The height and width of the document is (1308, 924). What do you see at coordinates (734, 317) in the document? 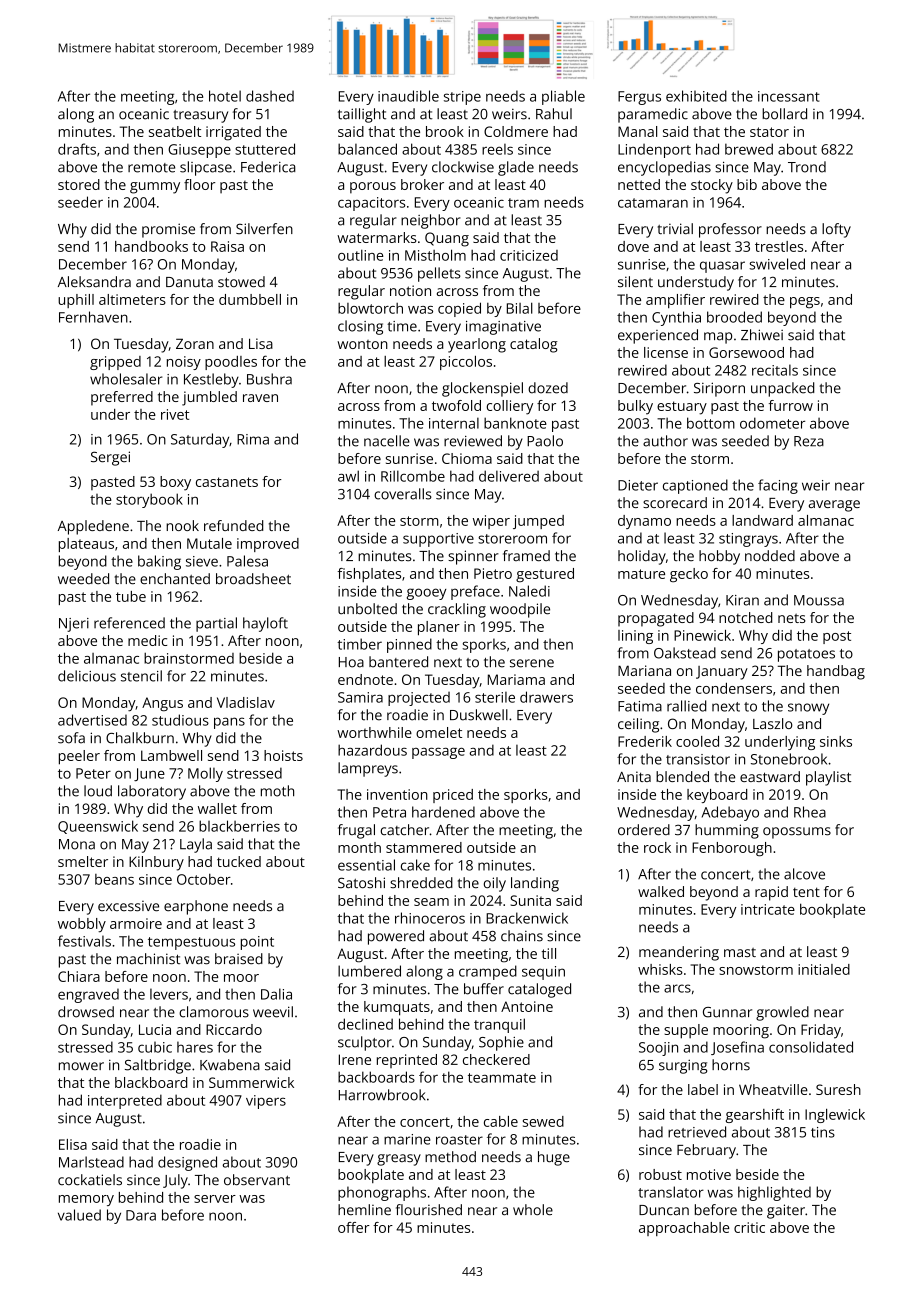
I see `brooded` at bounding box center [734, 317].
